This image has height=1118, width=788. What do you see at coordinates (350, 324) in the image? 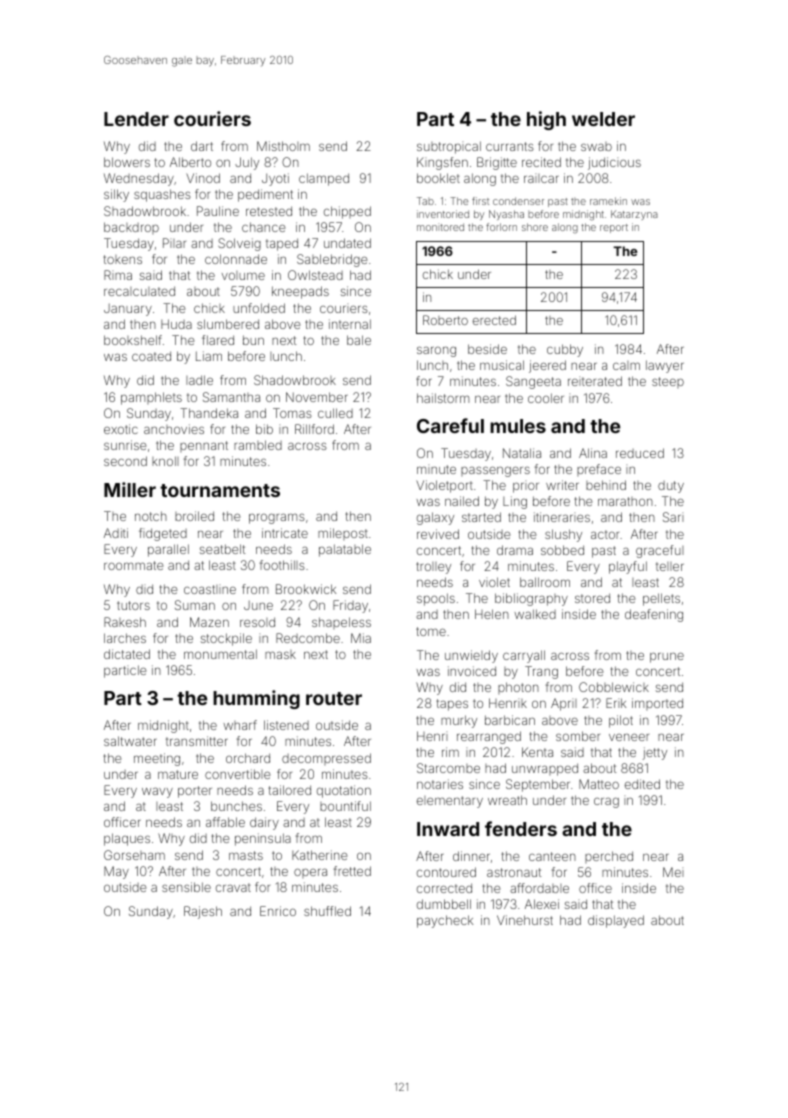
I see `internal` at bounding box center [350, 324].
